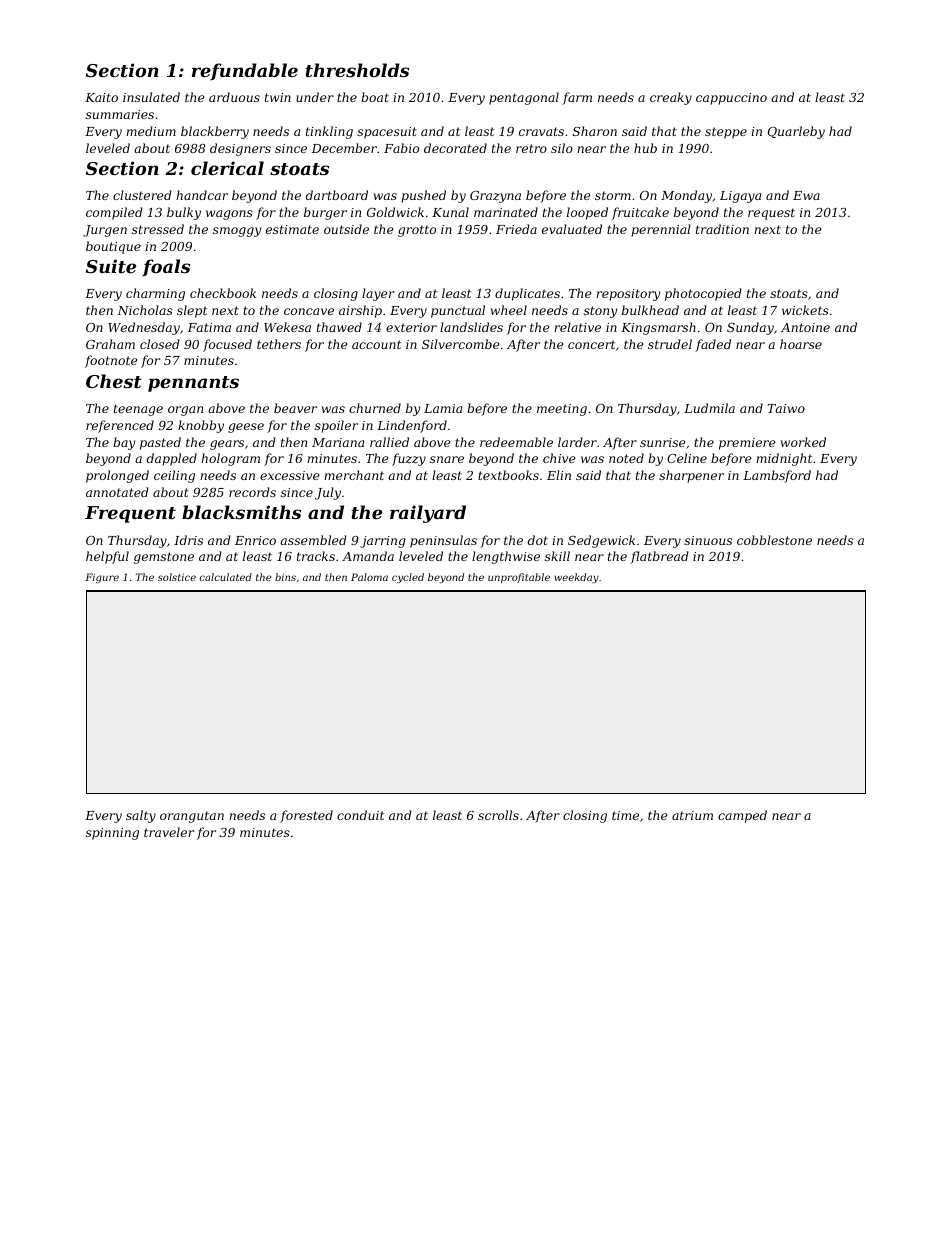  Describe the element at coordinates (408, 578) in the page. I see `cycled` at that location.
